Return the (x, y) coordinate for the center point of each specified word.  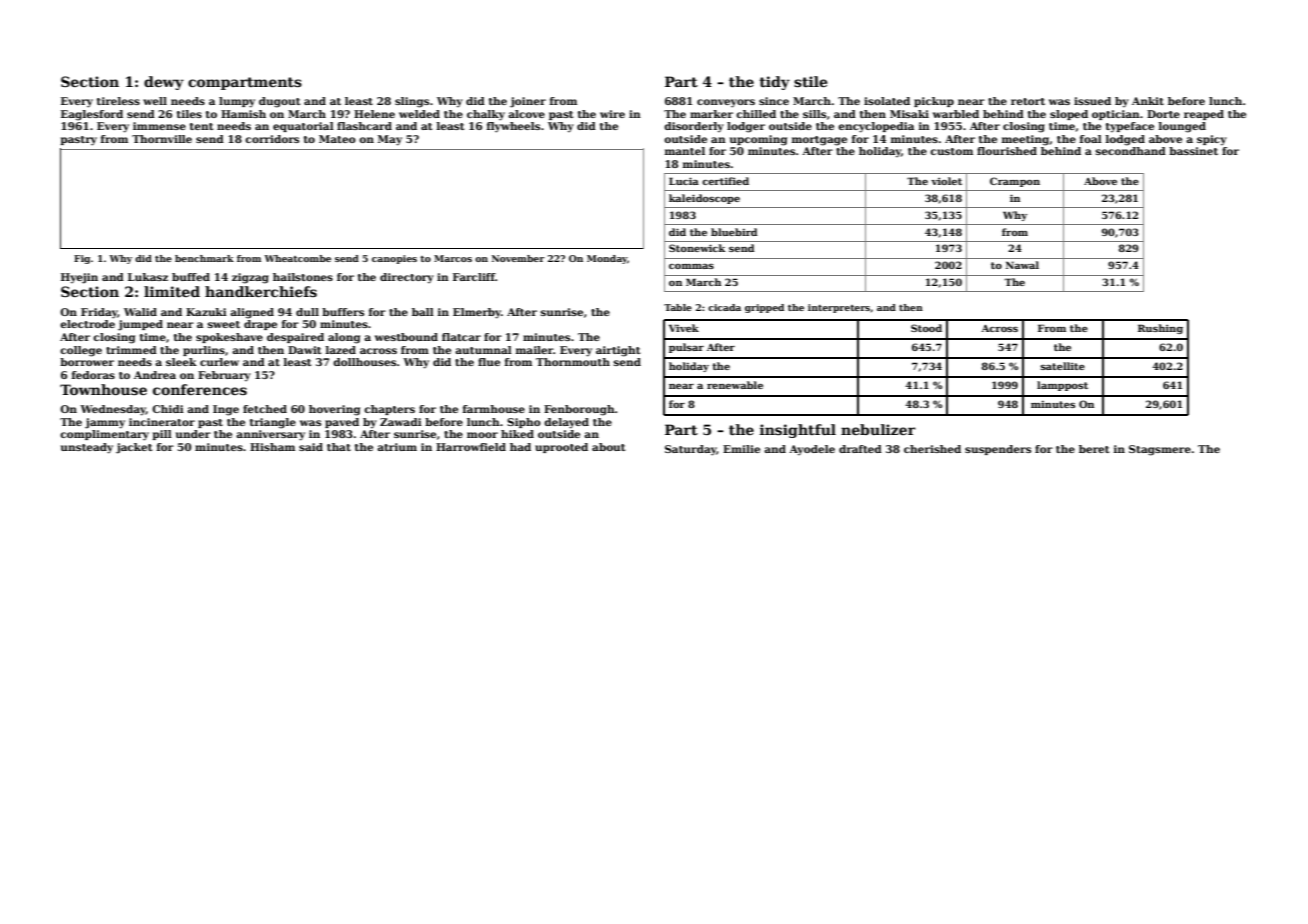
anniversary (270, 435)
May (390, 140)
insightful (798, 431)
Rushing (1160, 329)
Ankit (1148, 101)
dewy (164, 83)
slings (412, 102)
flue (489, 362)
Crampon (1015, 182)
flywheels (513, 127)
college (81, 351)
